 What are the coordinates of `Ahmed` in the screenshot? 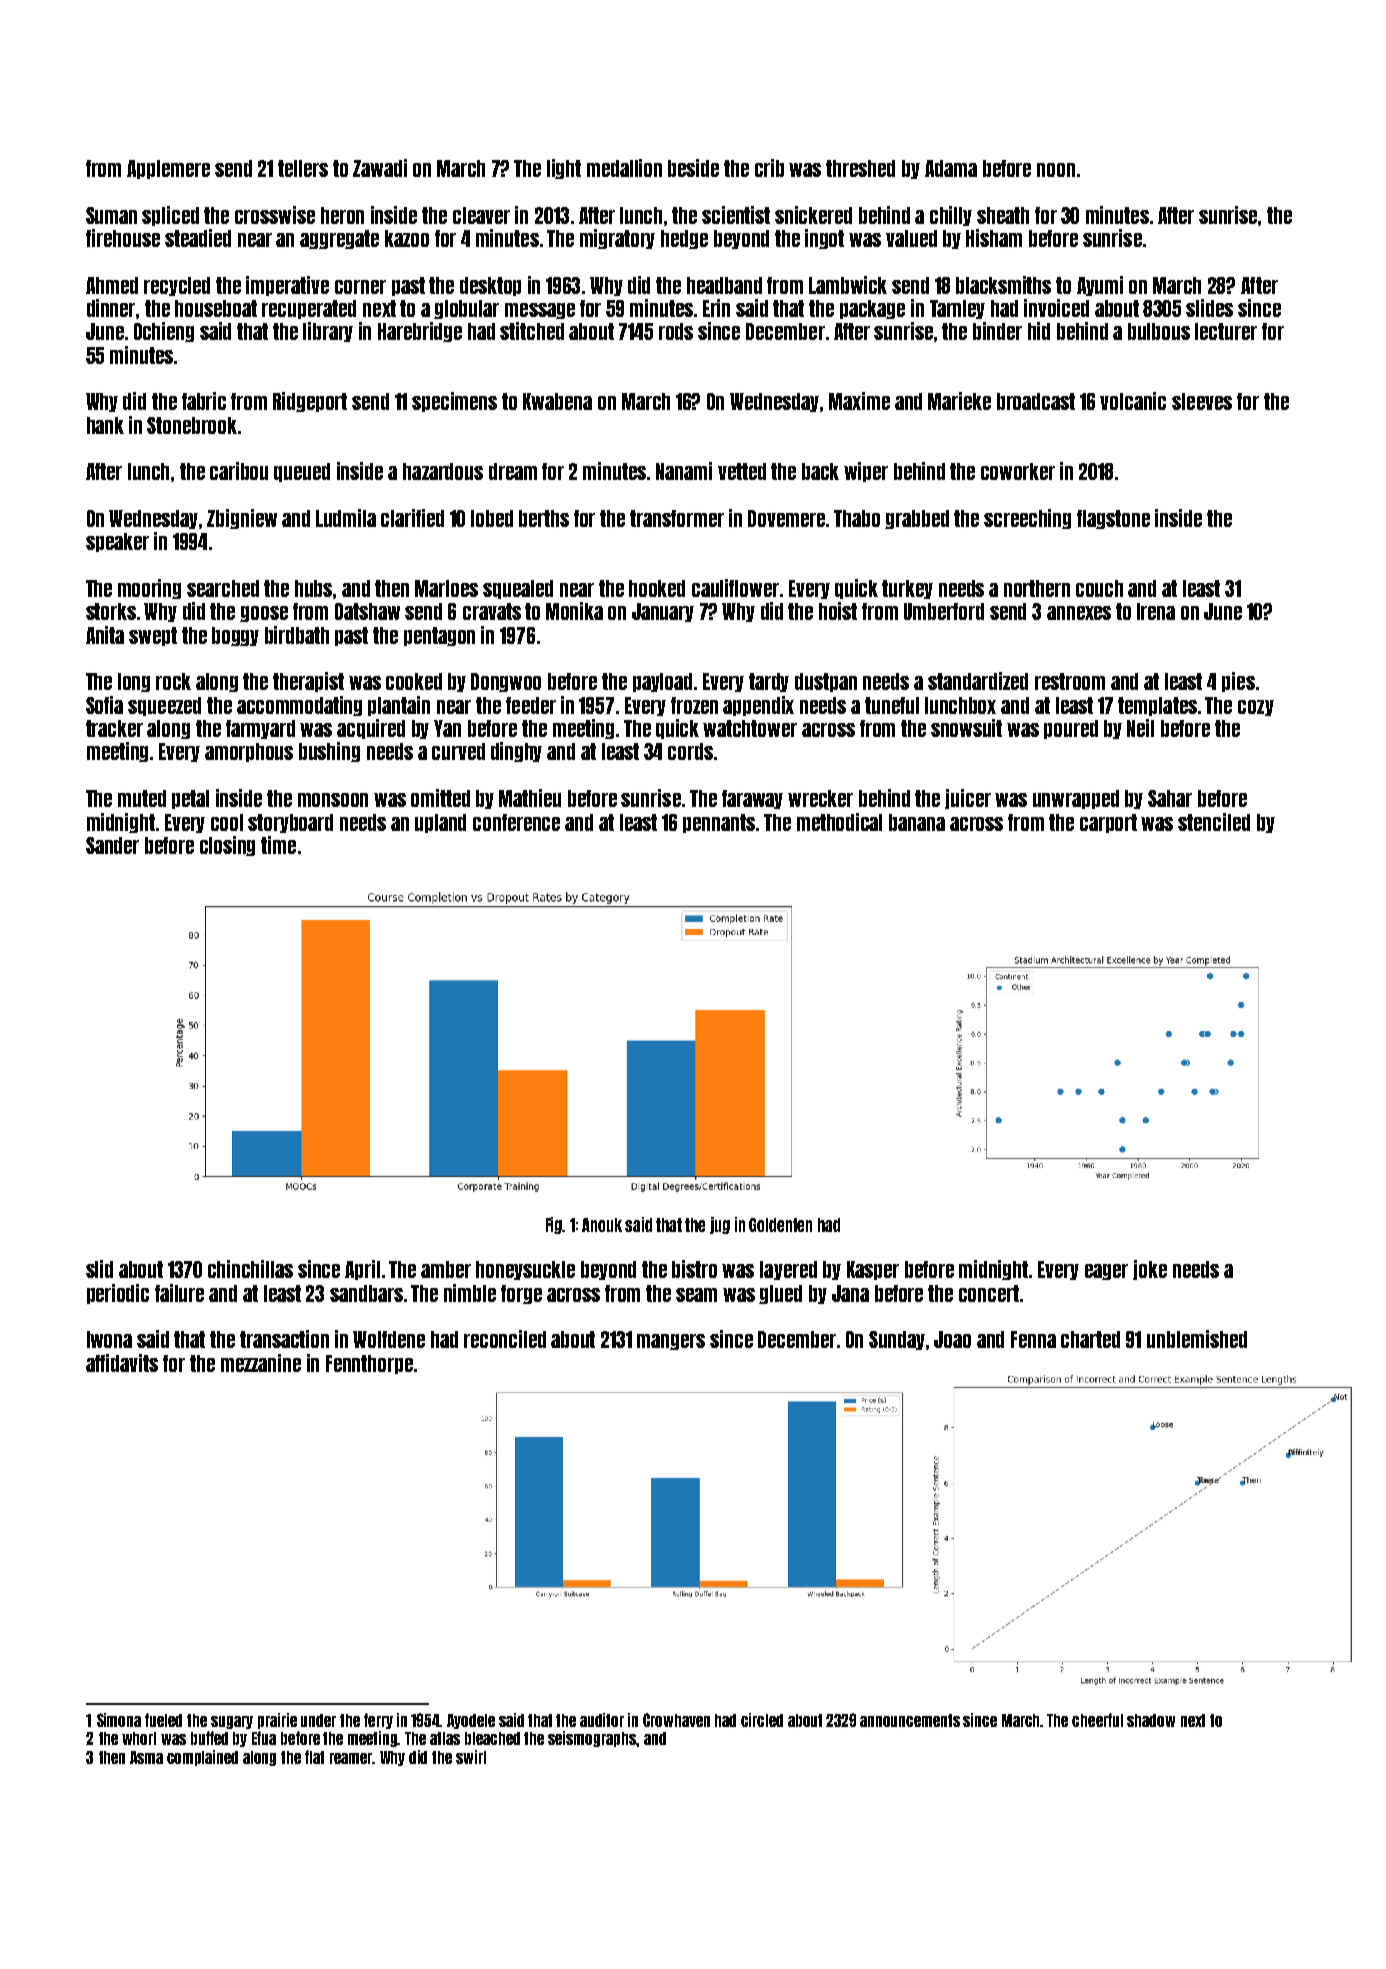 It's located at (112, 285).
